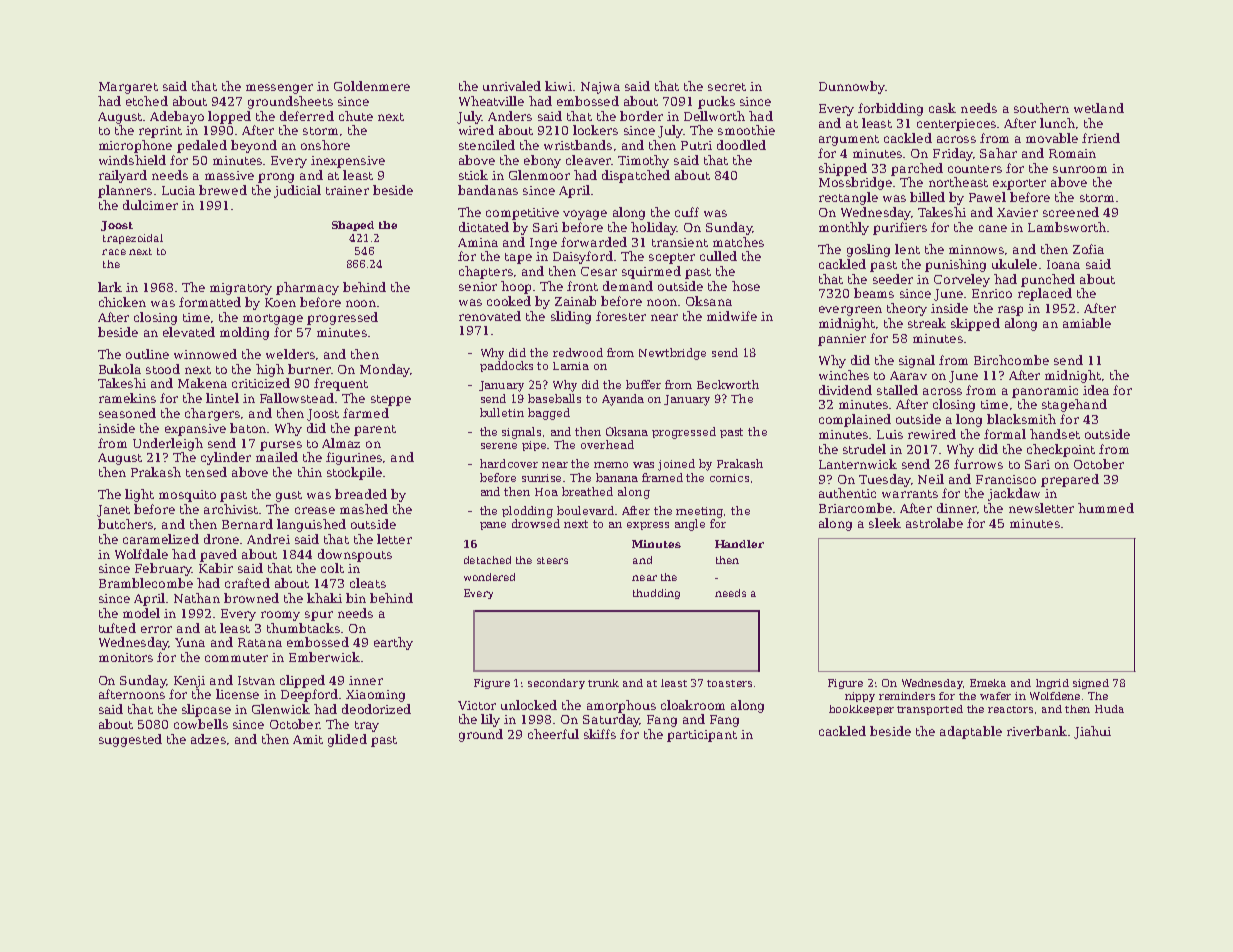 The image size is (1233, 952). What do you see at coordinates (506, 366) in the document?
I see `paddocks` at bounding box center [506, 366].
